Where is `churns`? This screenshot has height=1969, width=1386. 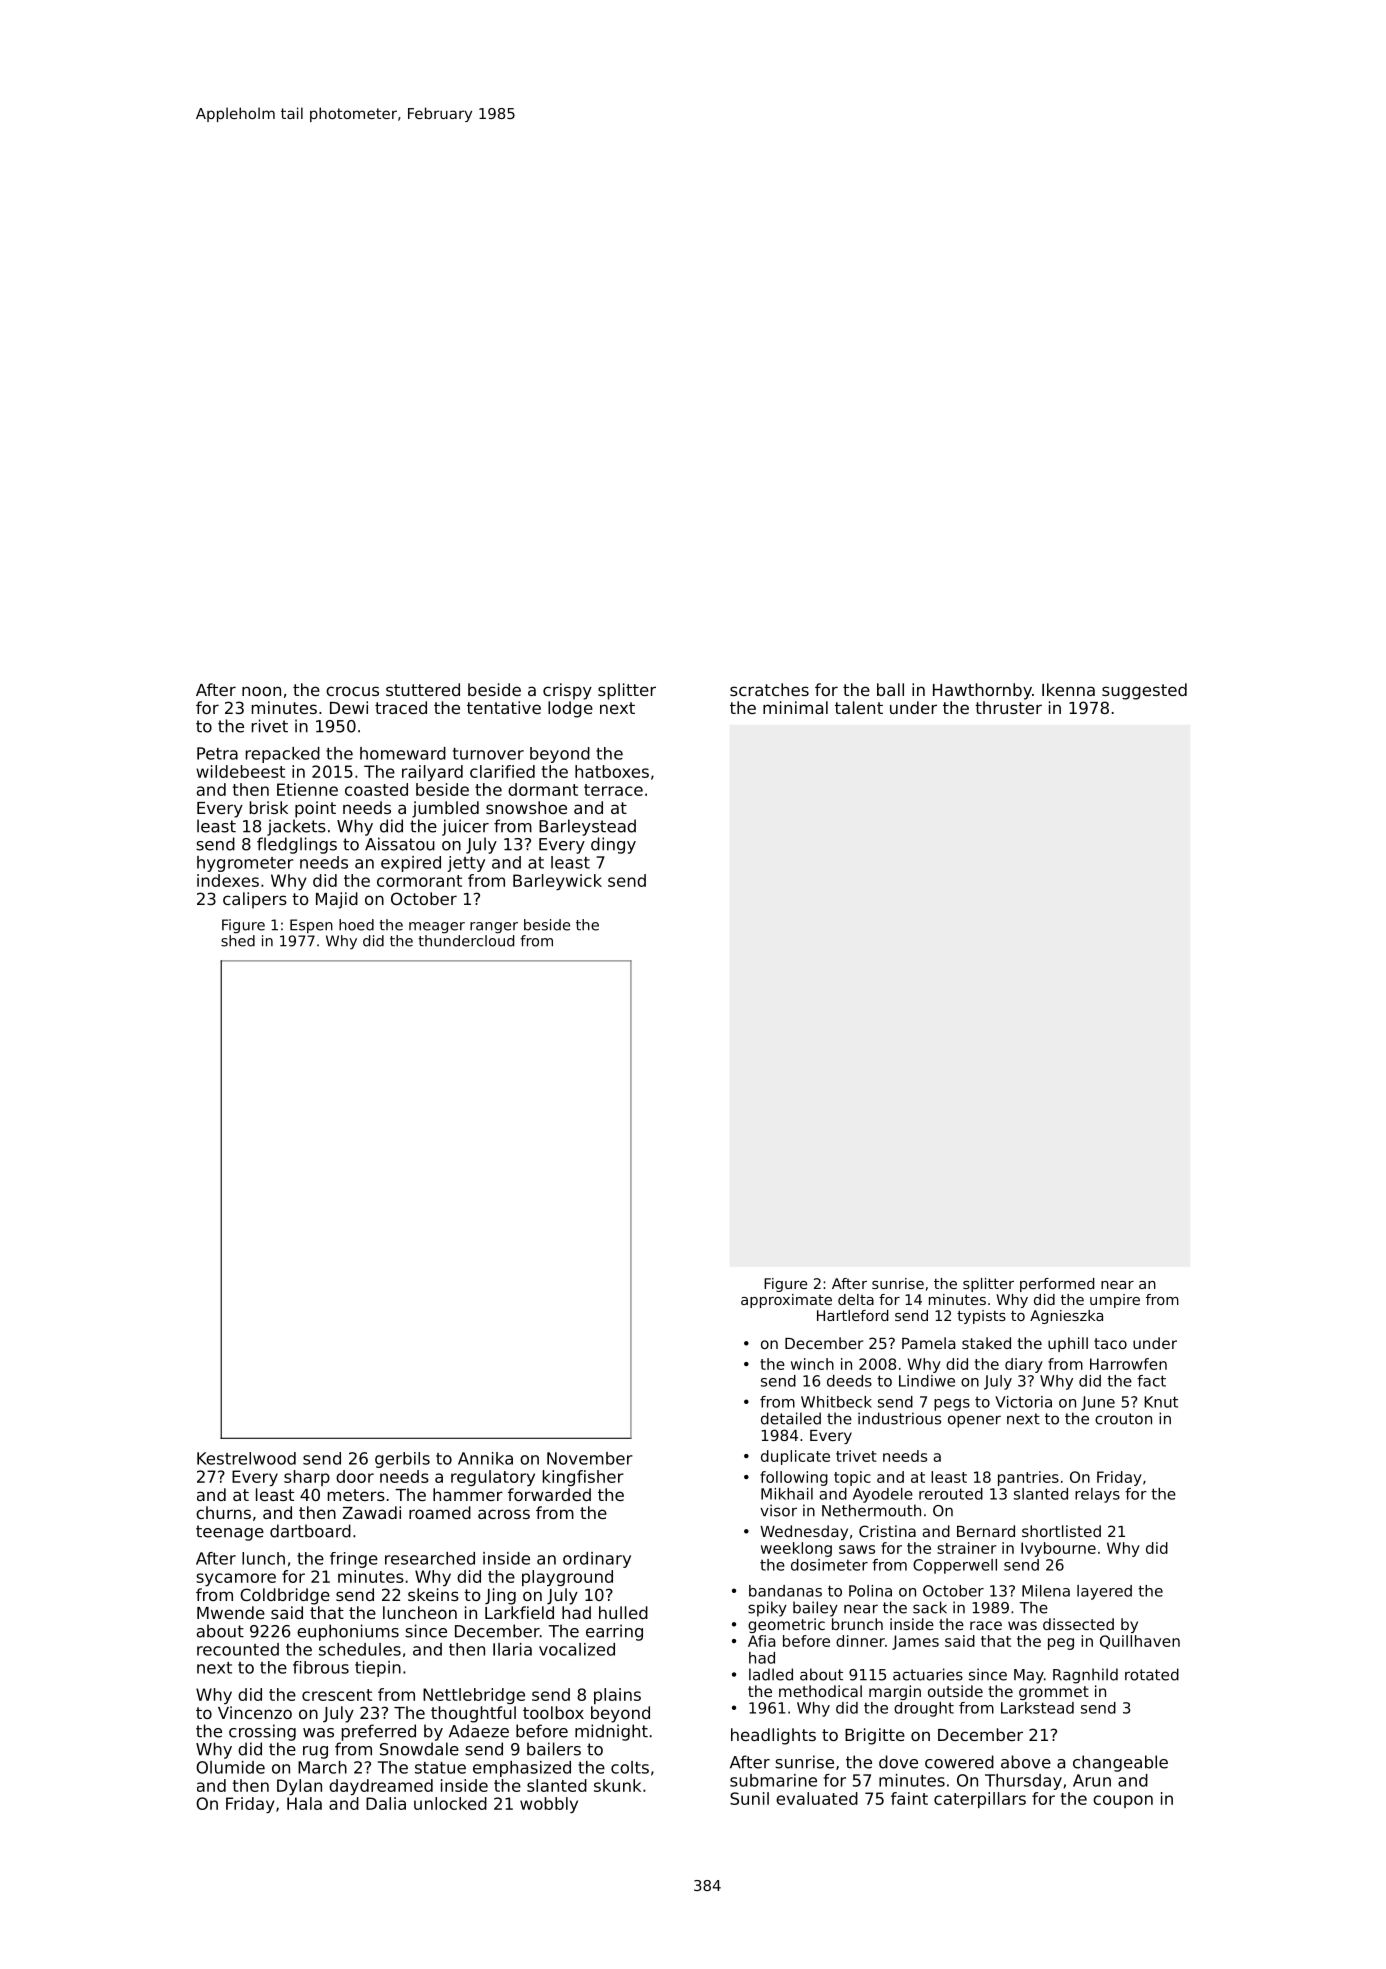 churns is located at coordinates (223, 1512).
